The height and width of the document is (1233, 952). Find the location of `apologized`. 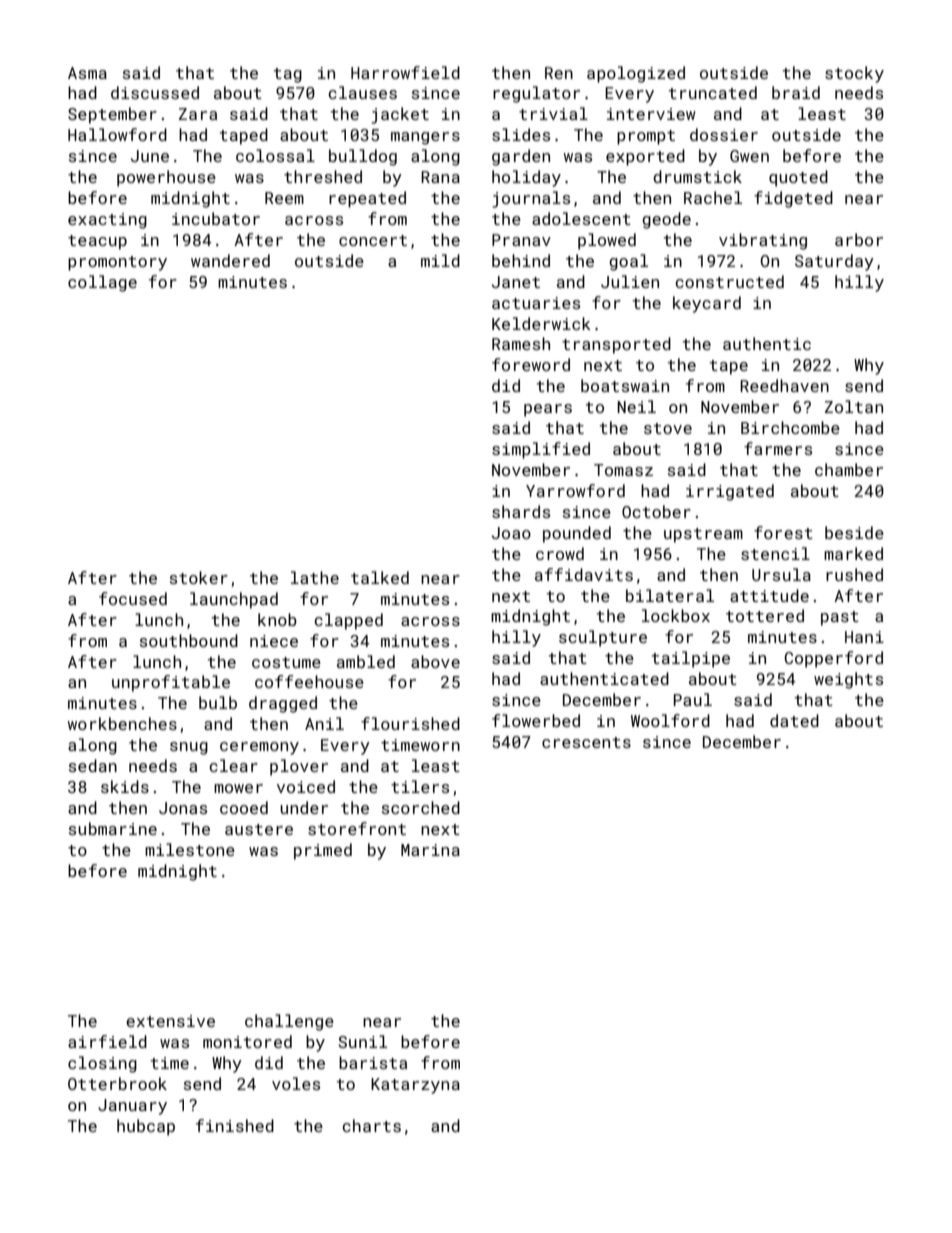

apologized is located at coordinates (636, 74).
